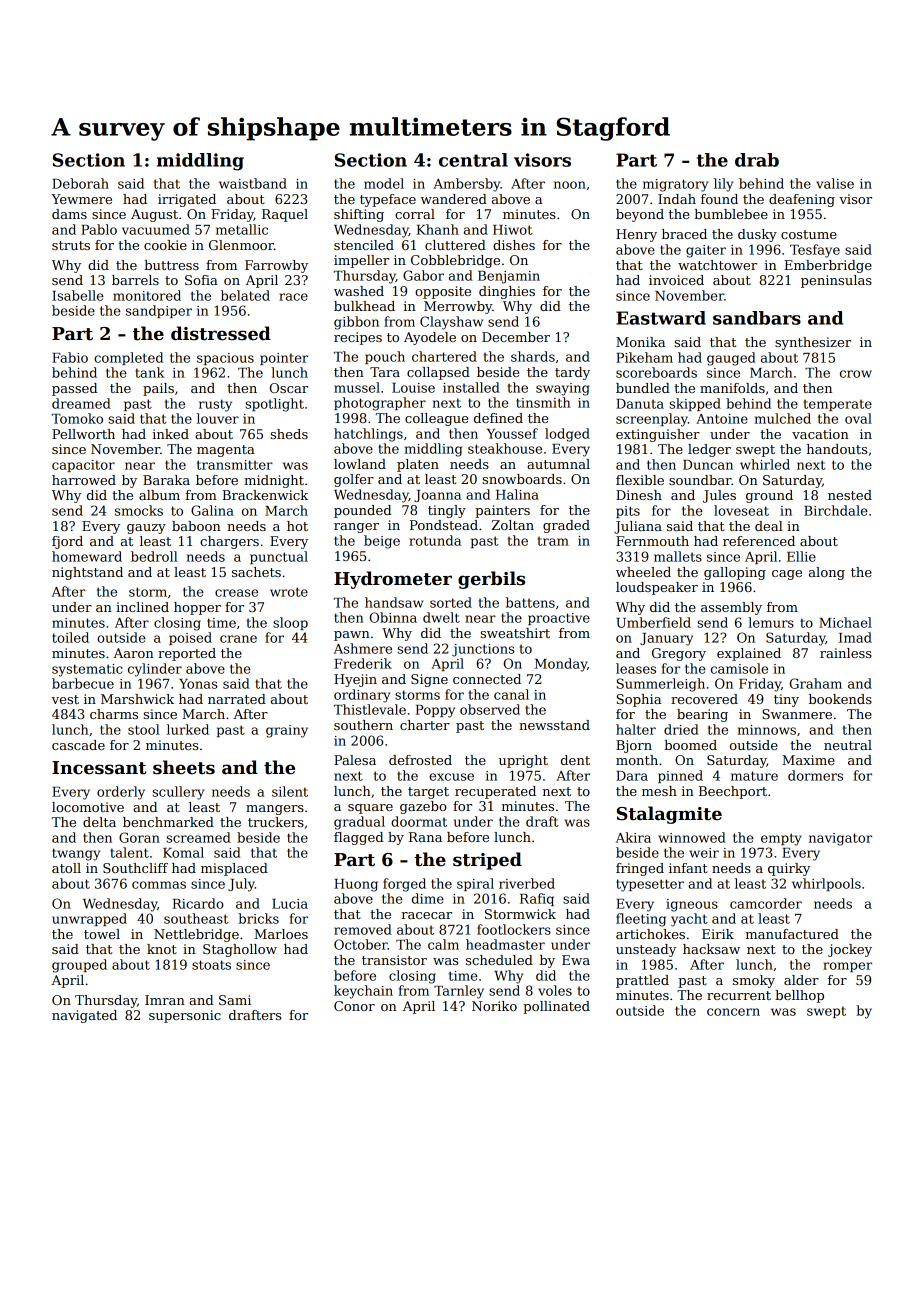  I want to click on Michael, so click(845, 622).
